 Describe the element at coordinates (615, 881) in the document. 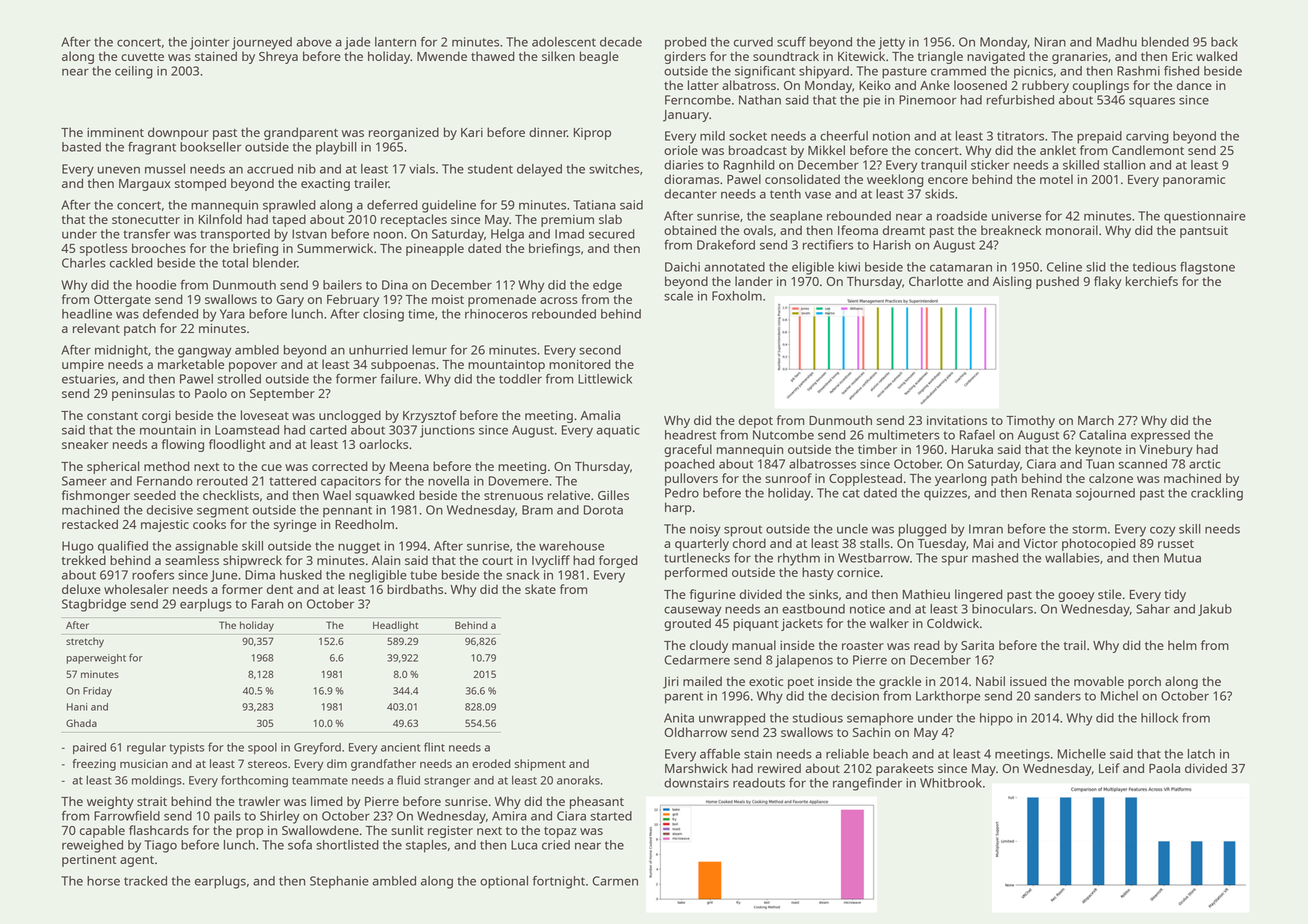

I see `Carmen` at that location.
